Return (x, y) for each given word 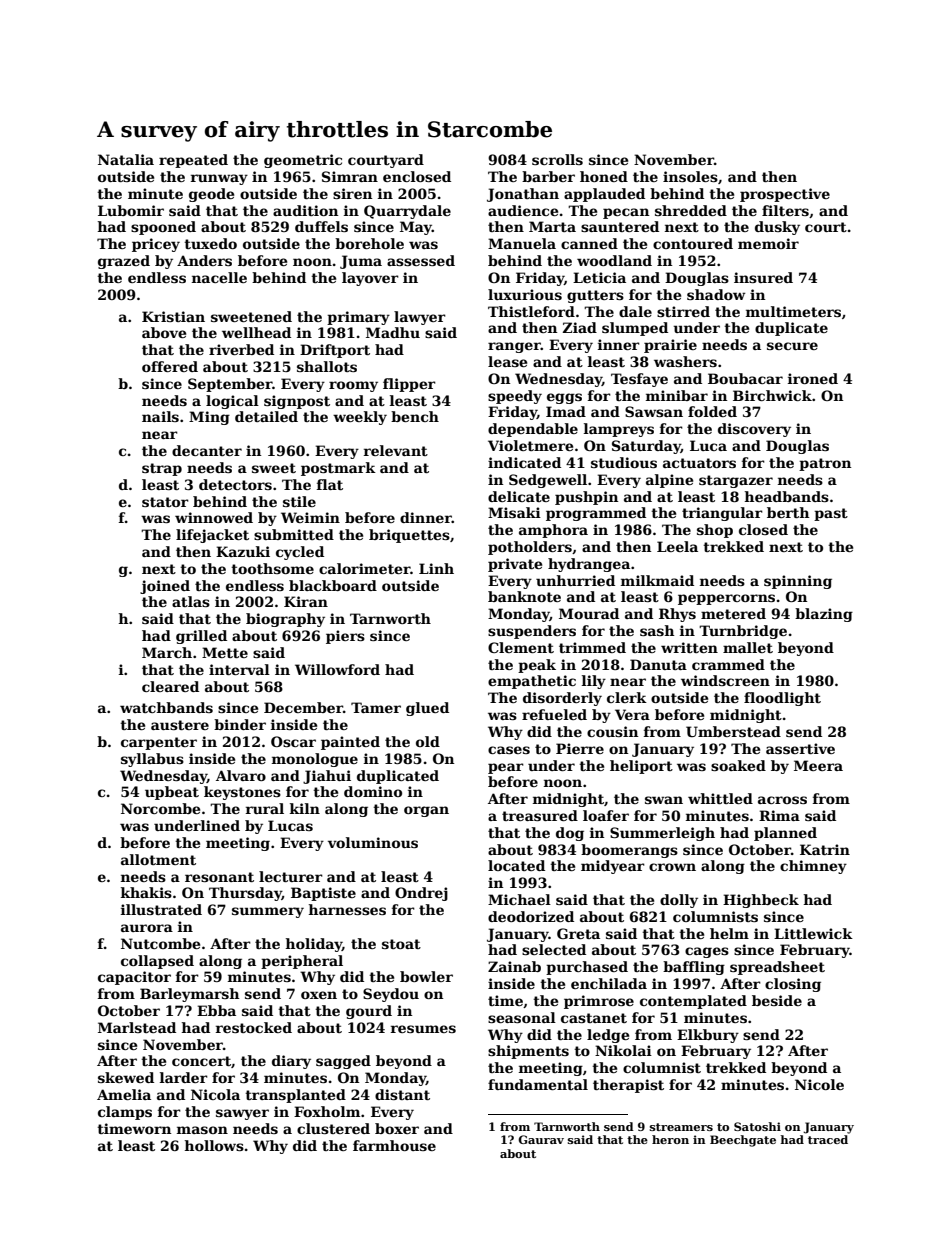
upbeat (172, 793)
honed (604, 176)
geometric (303, 161)
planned (785, 834)
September (230, 385)
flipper (409, 385)
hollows (214, 1145)
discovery (754, 430)
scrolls (557, 159)
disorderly (562, 699)
